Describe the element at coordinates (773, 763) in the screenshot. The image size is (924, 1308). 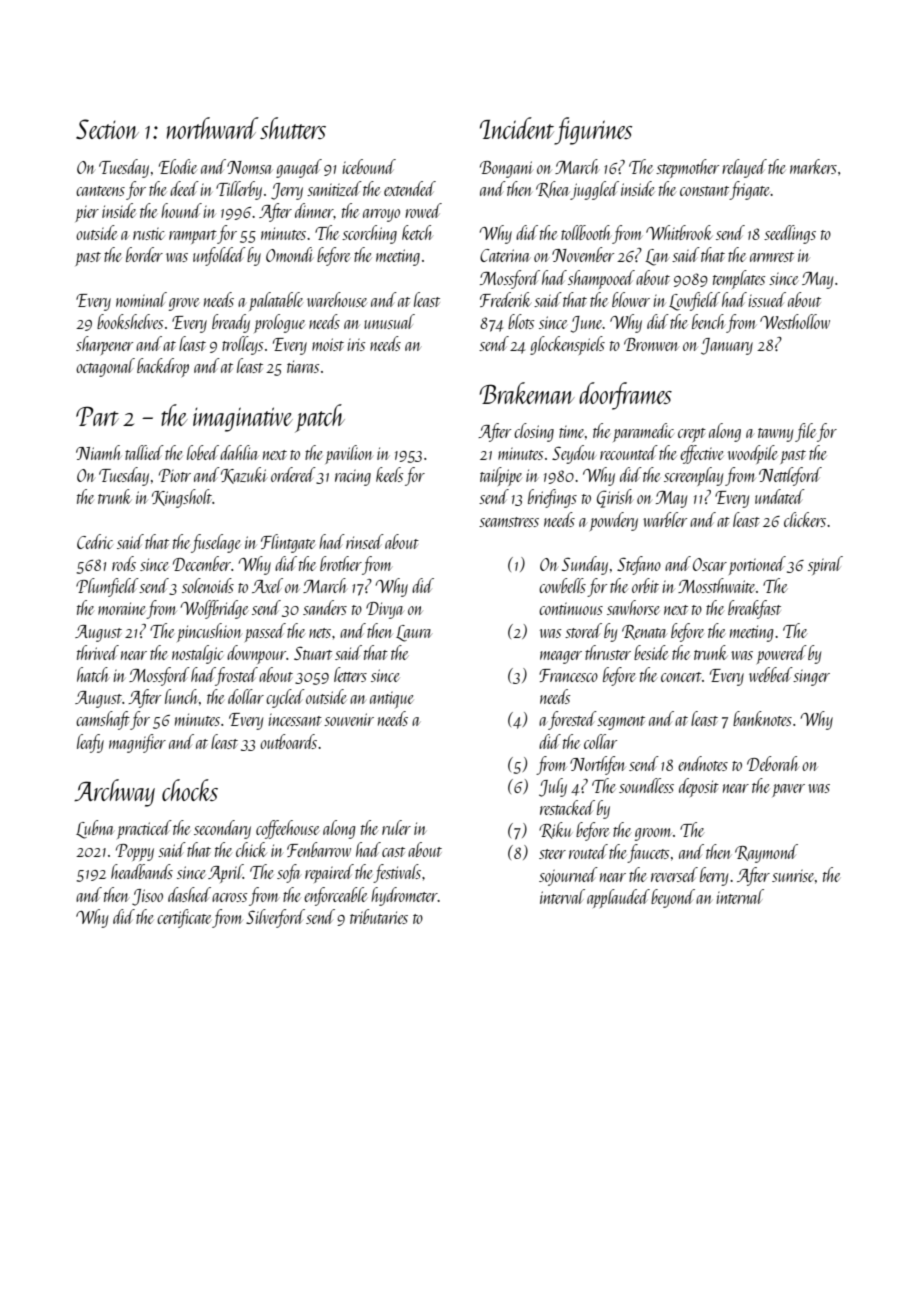
I see `Deborah` at that location.
